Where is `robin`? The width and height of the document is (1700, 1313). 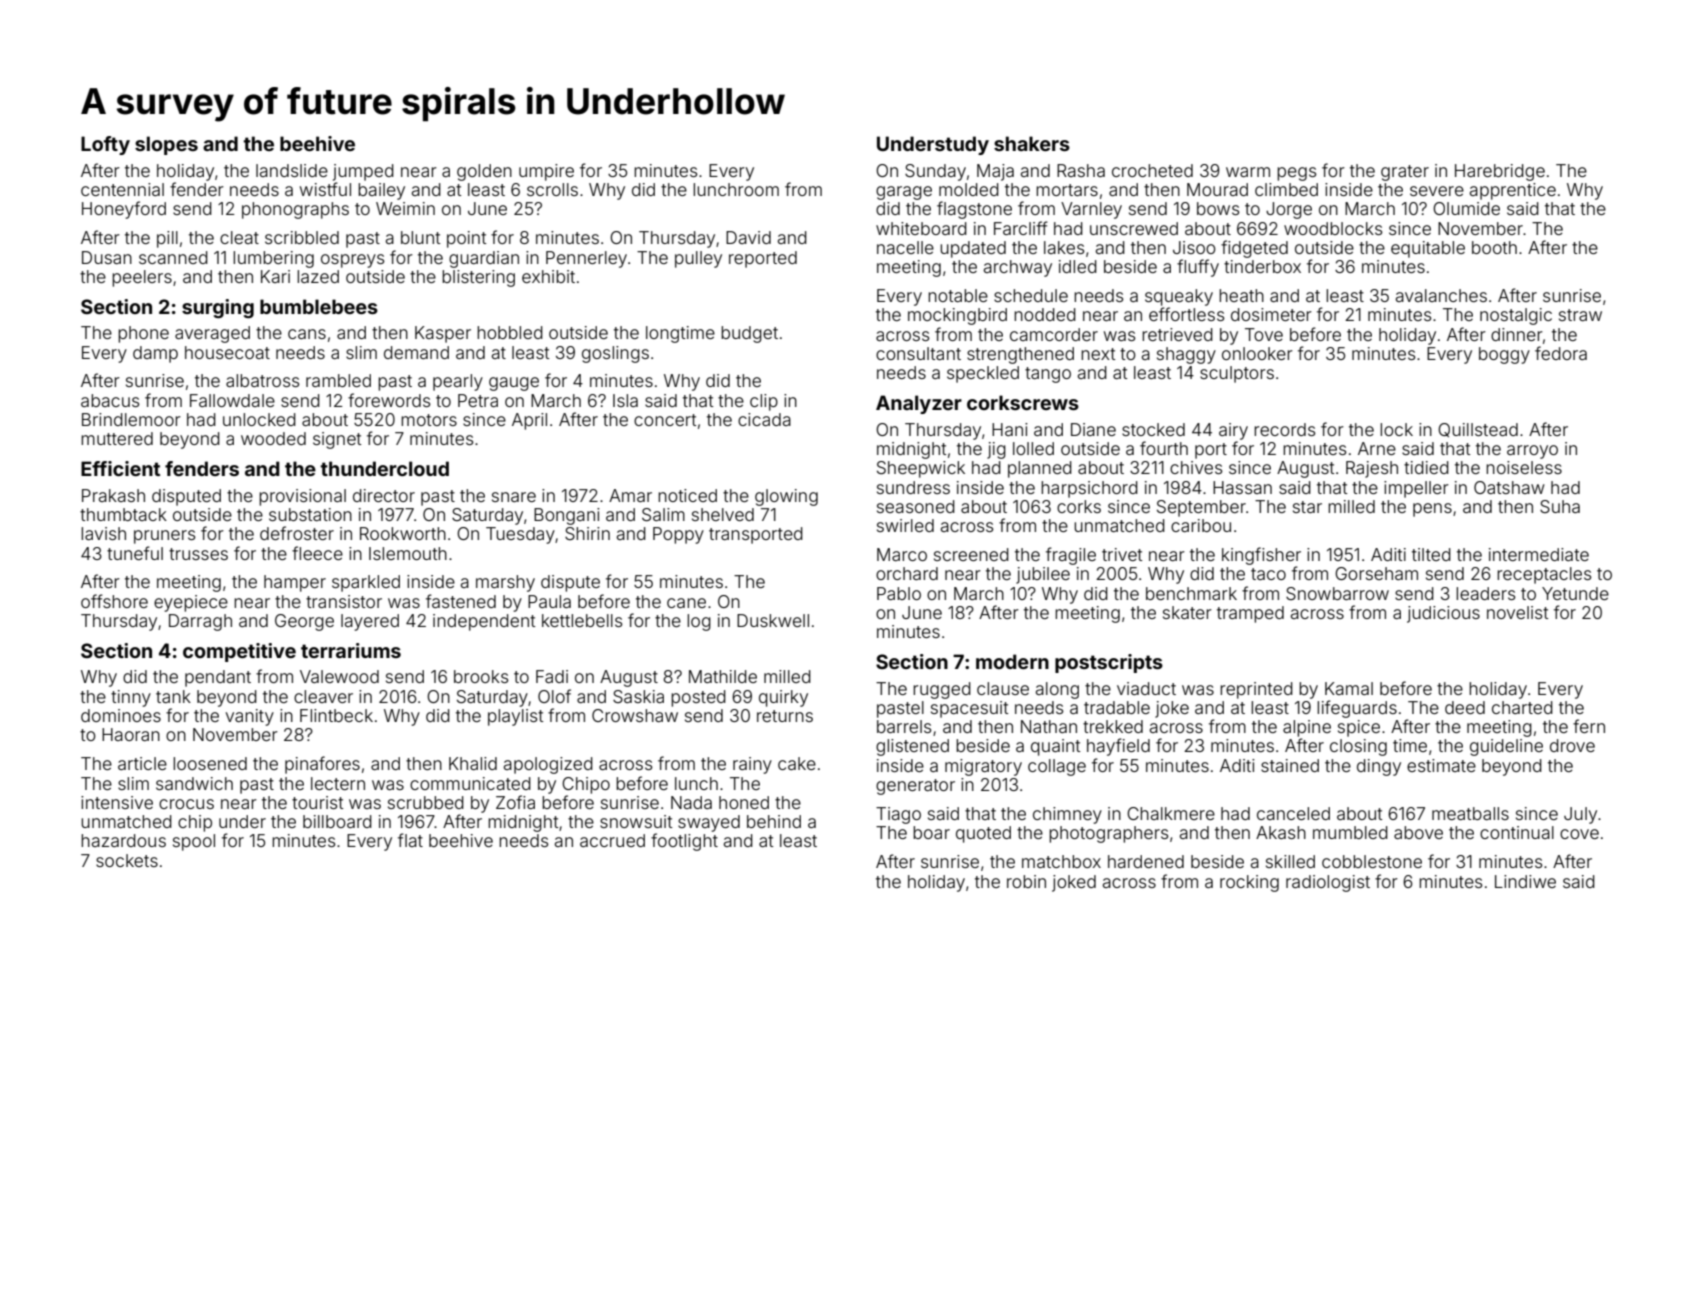 robin is located at coordinates (1026, 881).
